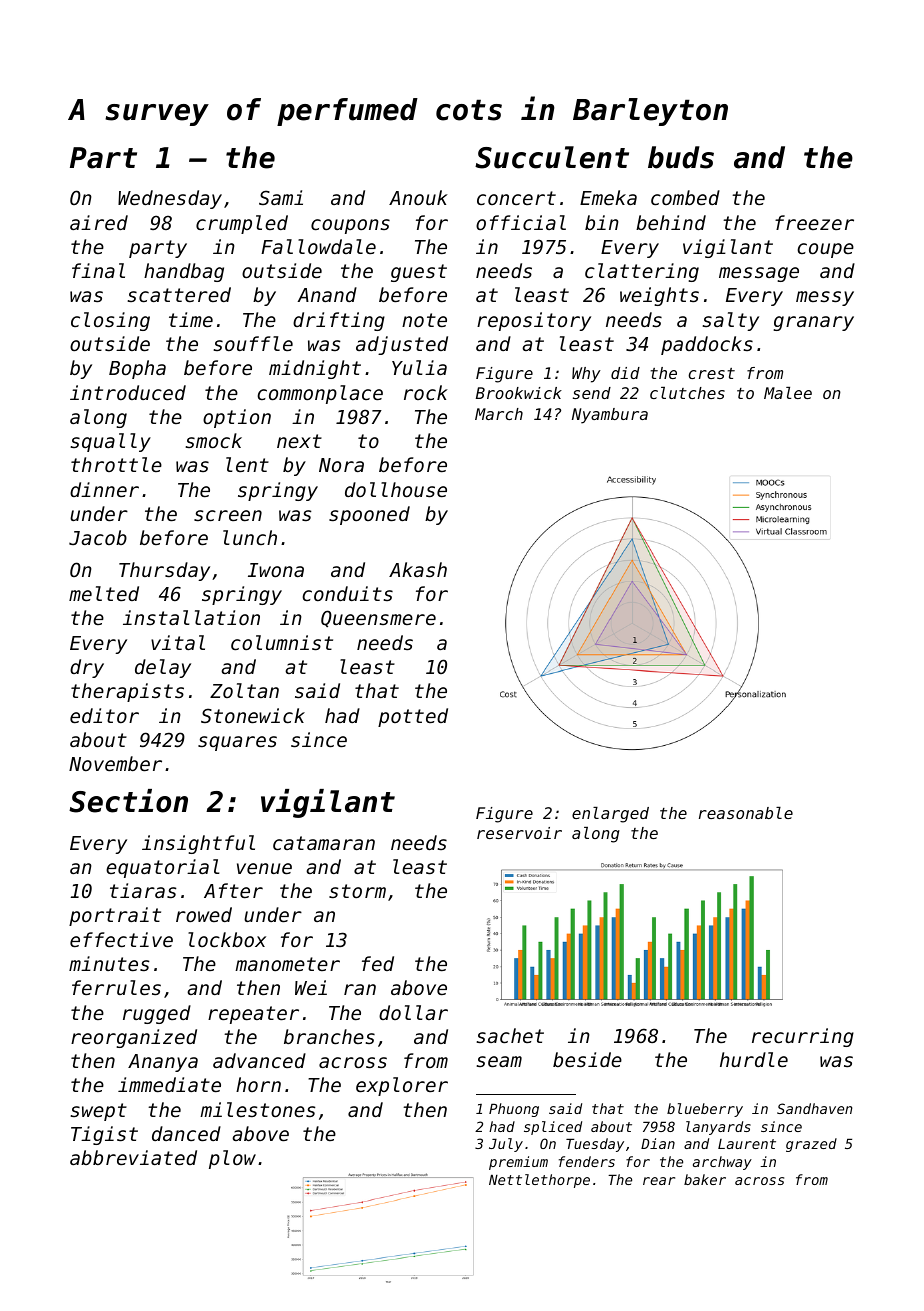 This page has height=1311, width=924. I want to click on insightful, so click(198, 844).
